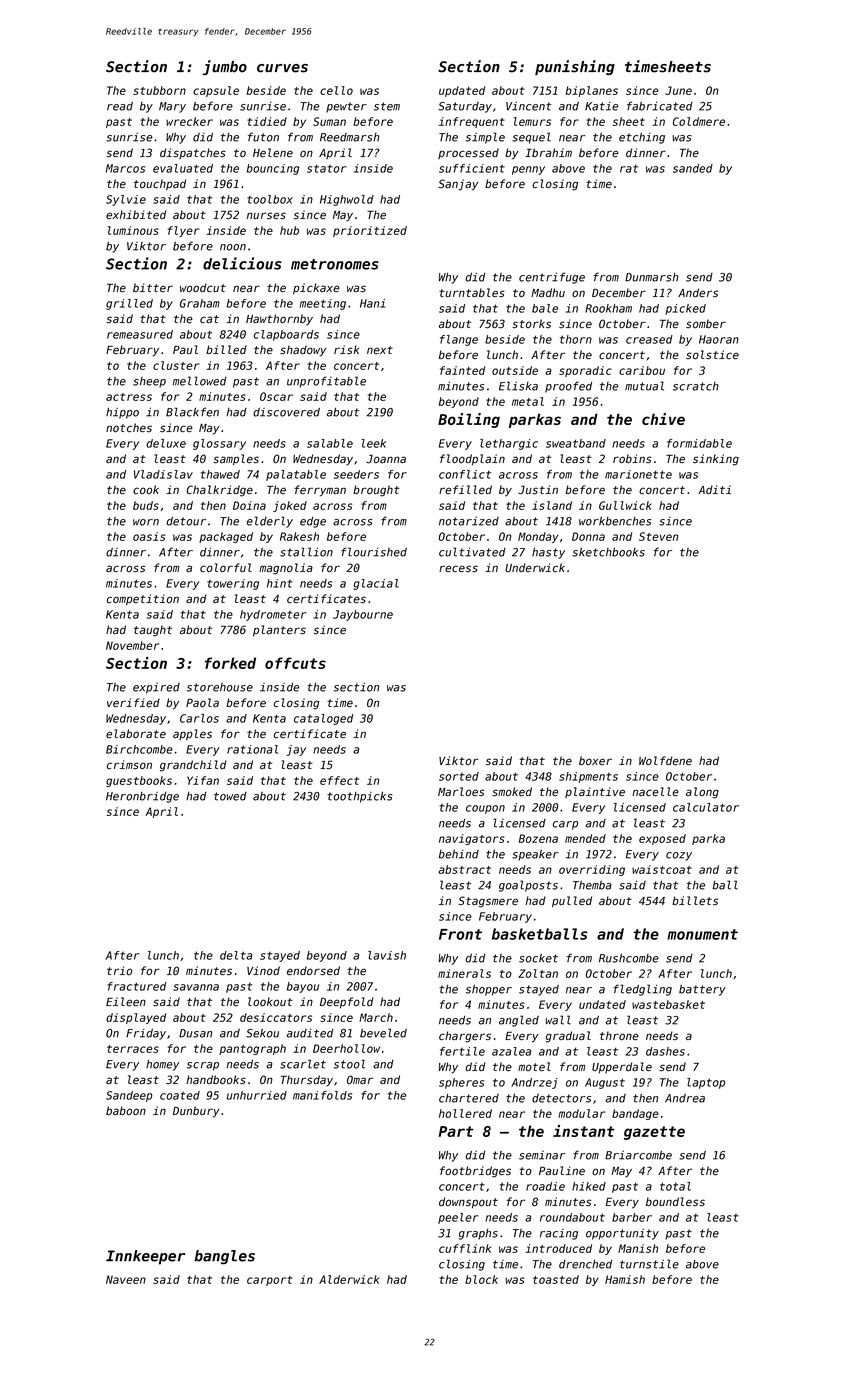  I want to click on Coldmere, so click(699, 121).
